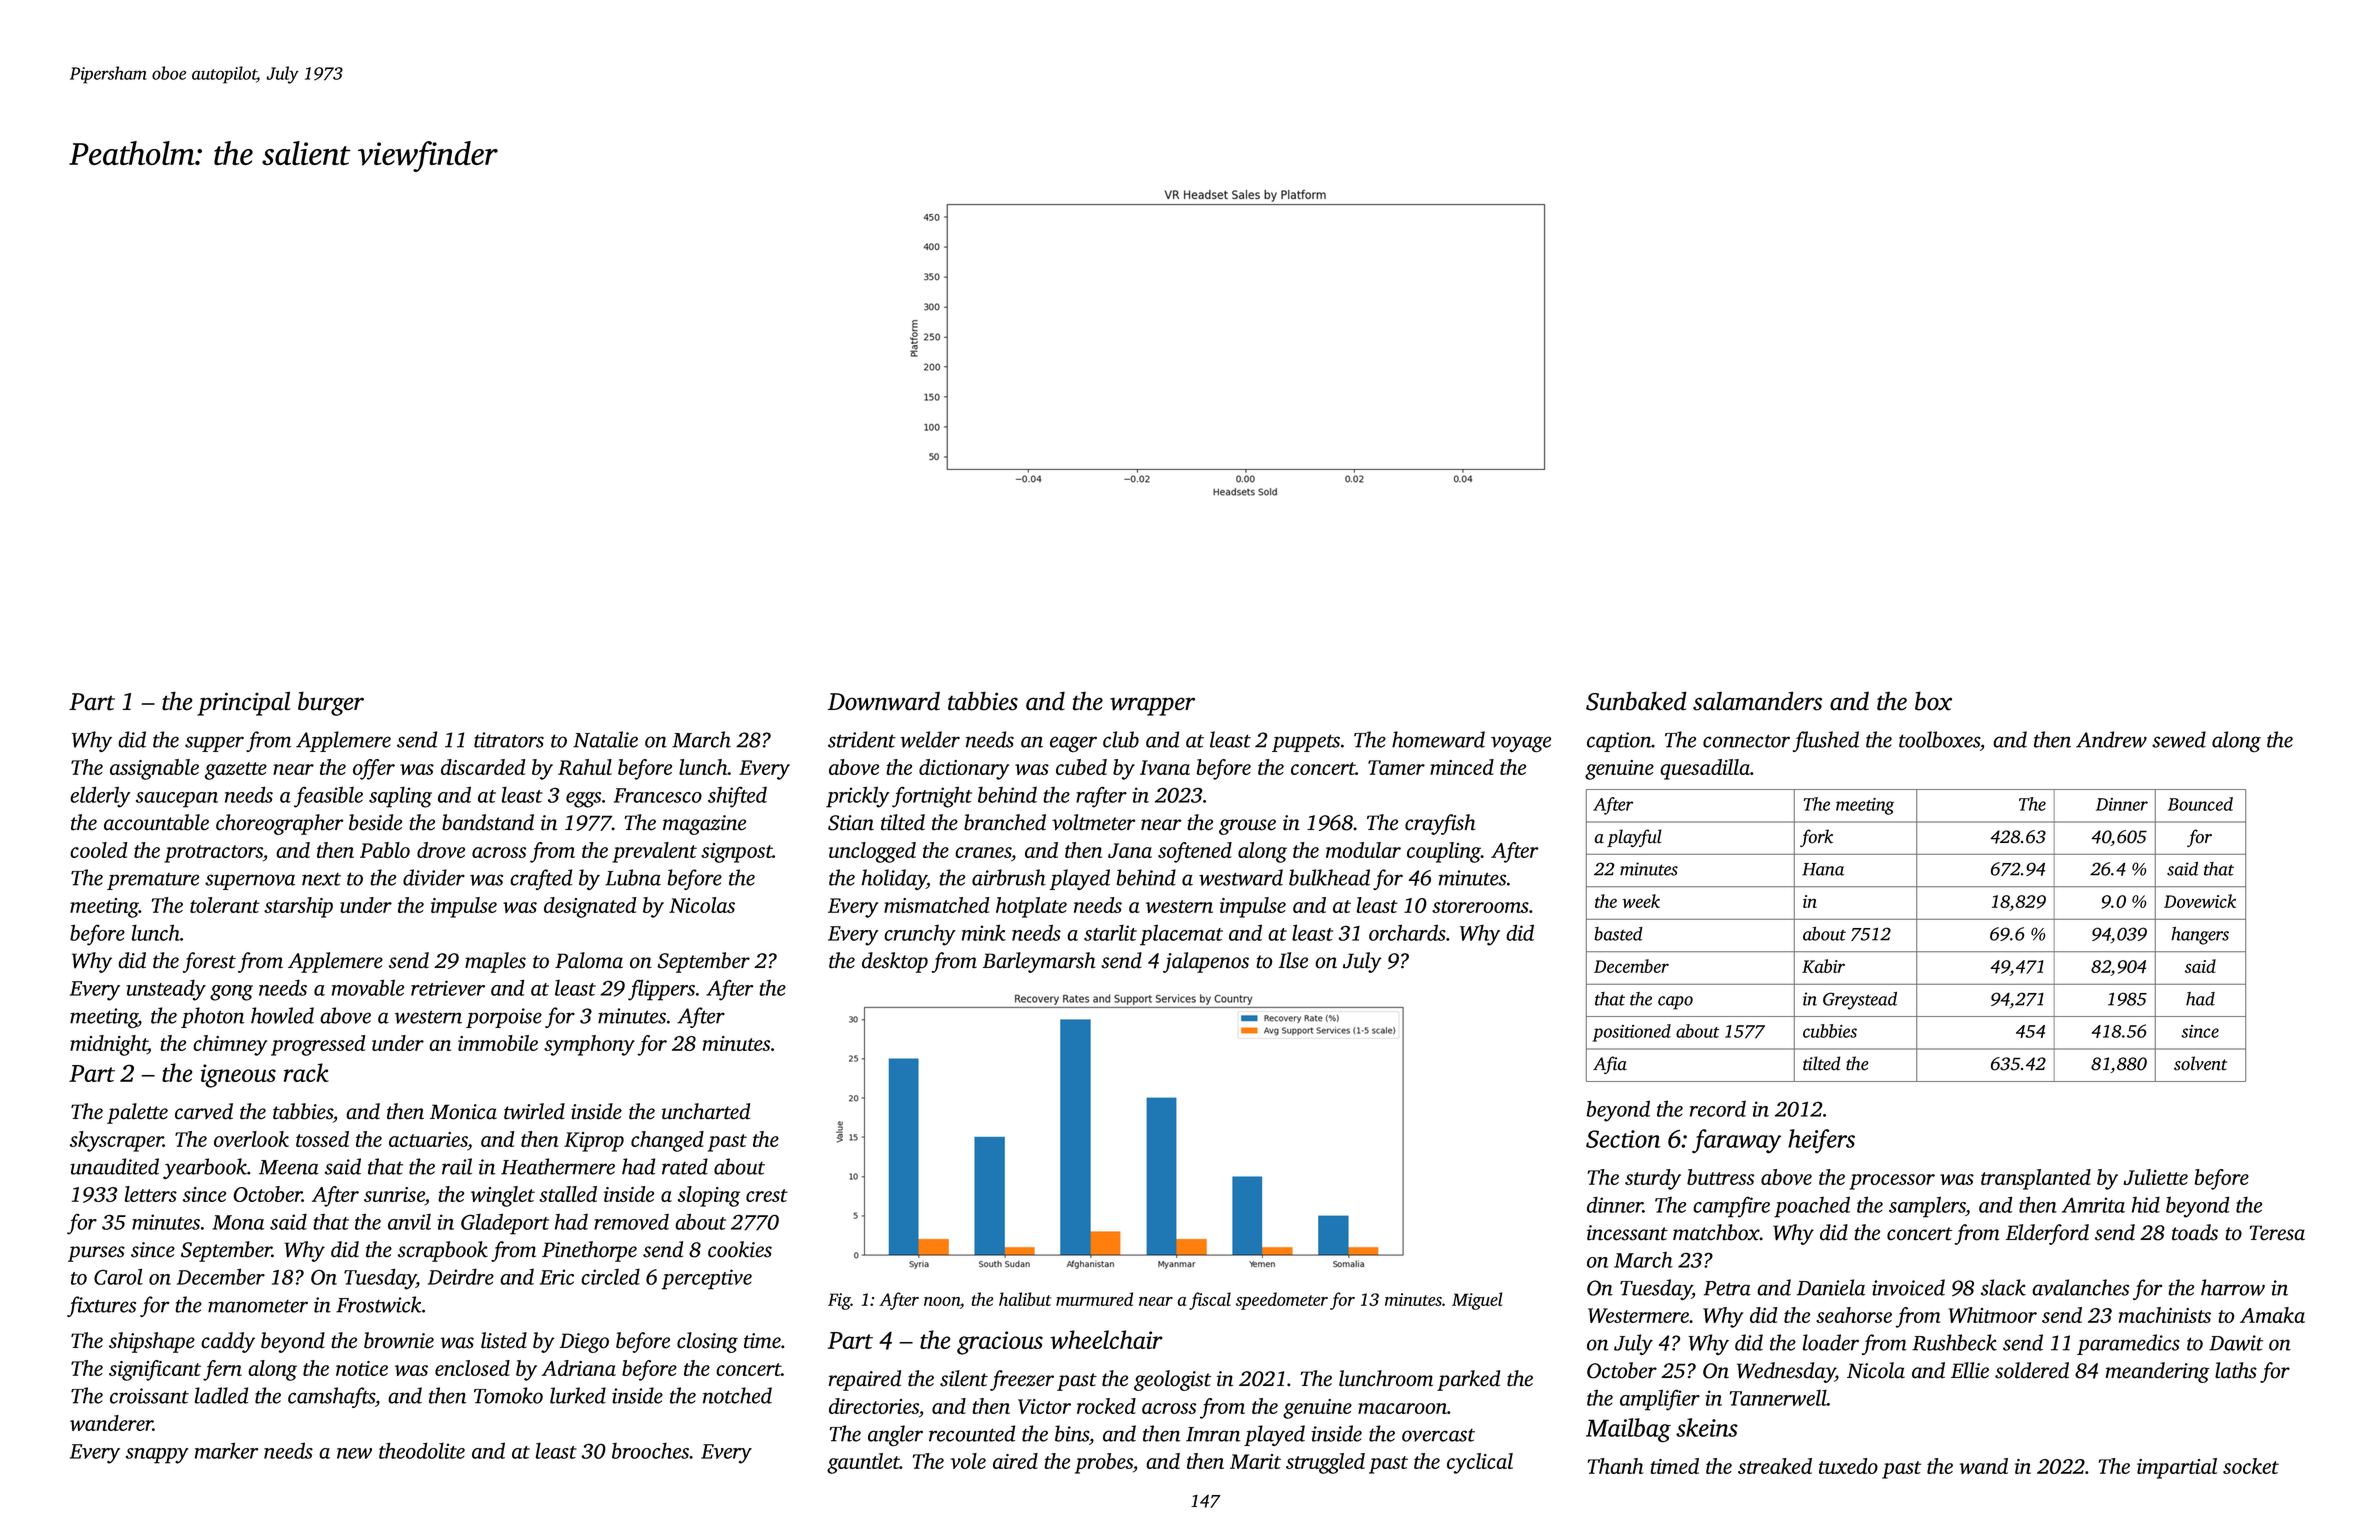 The image size is (2380, 1540). What do you see at coordinates (118, 1276) in the screenshot?
I see `Carol` at bounding box center [118, 1276].
